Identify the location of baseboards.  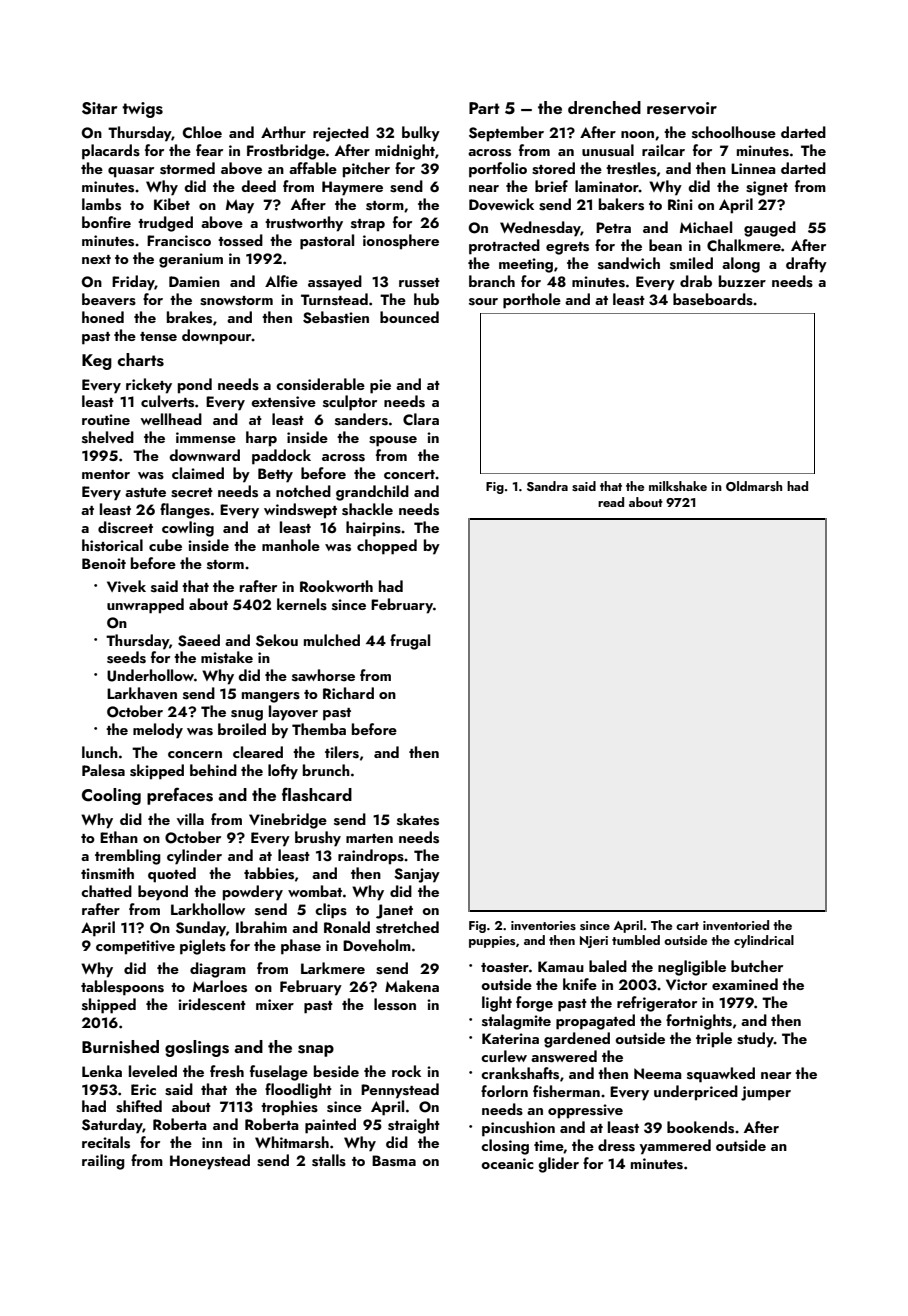
(713, 299).
